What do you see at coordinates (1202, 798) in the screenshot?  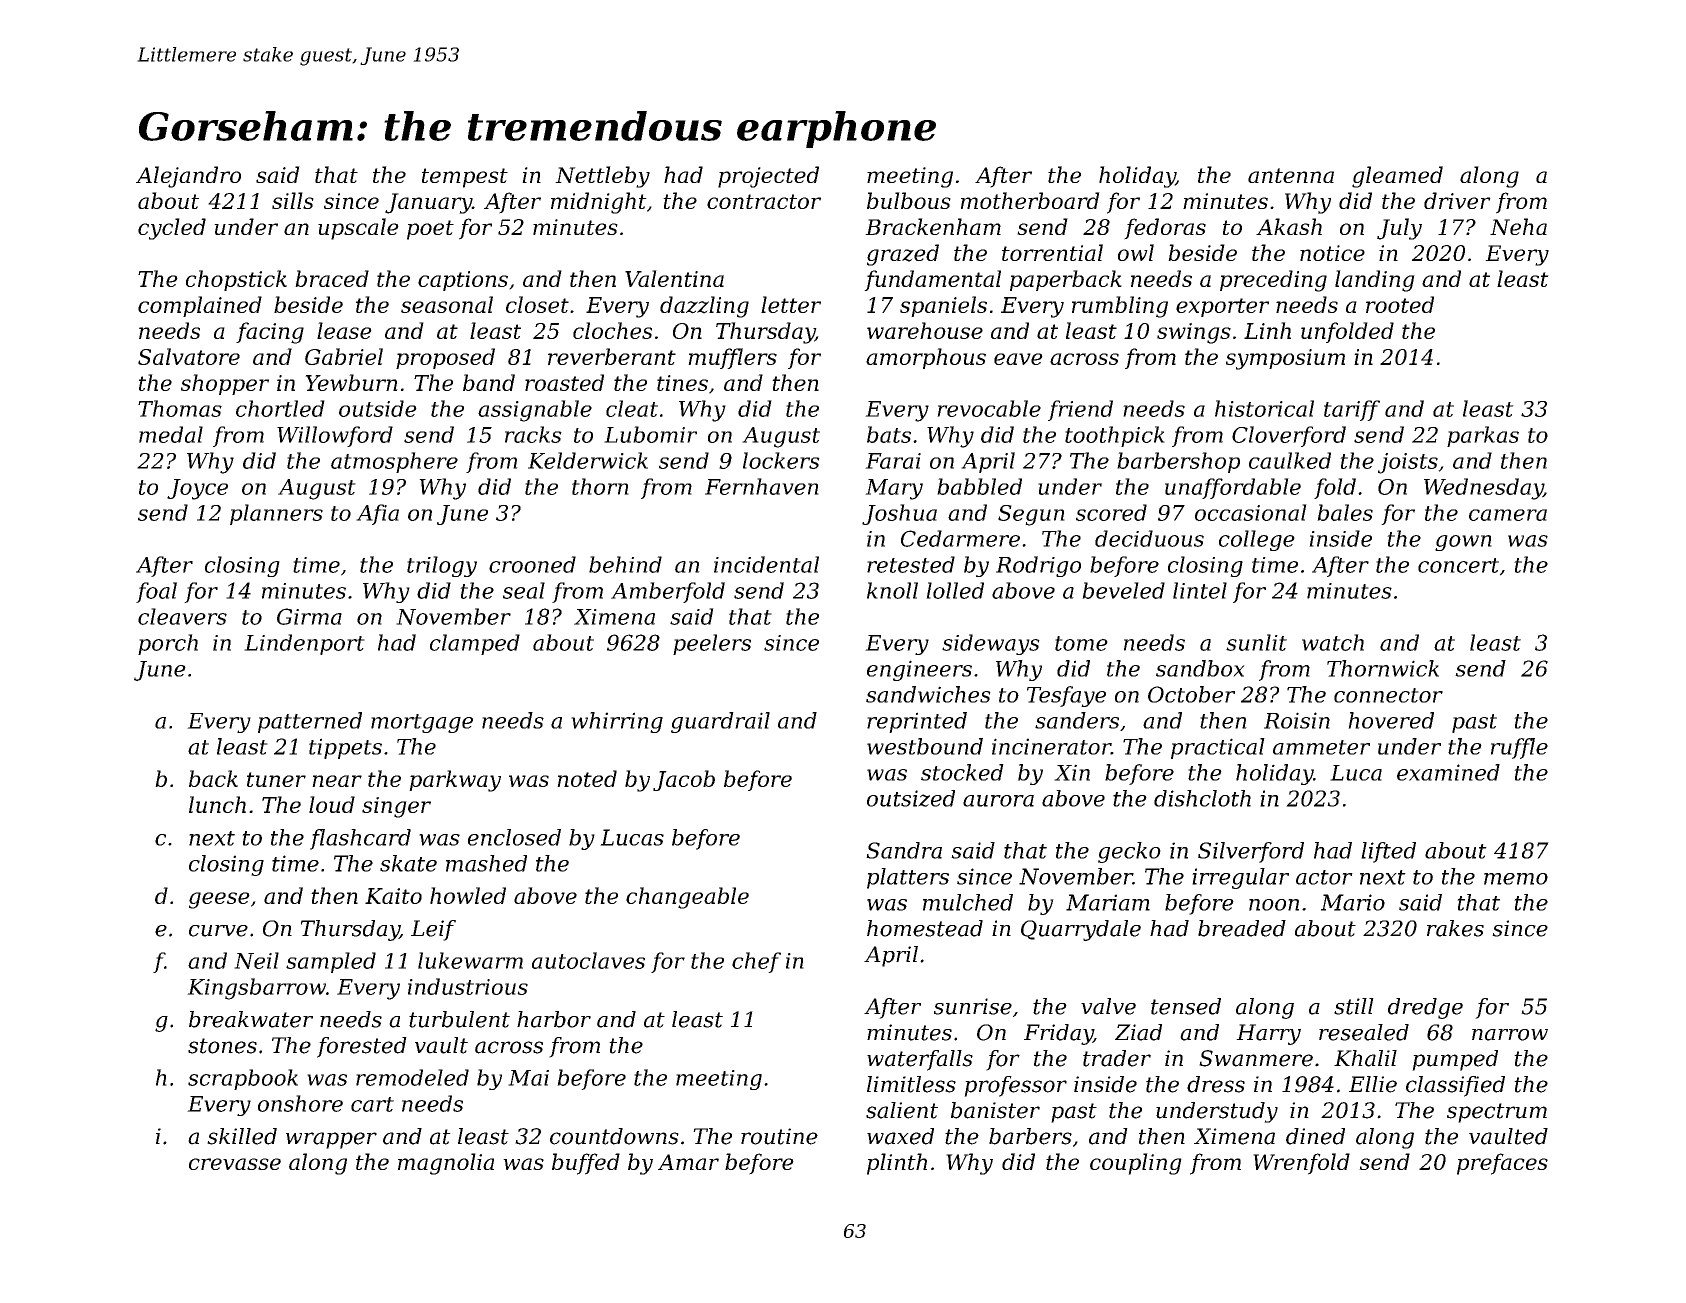 I see `dishcloth` at bounding box center [1202, 798].
